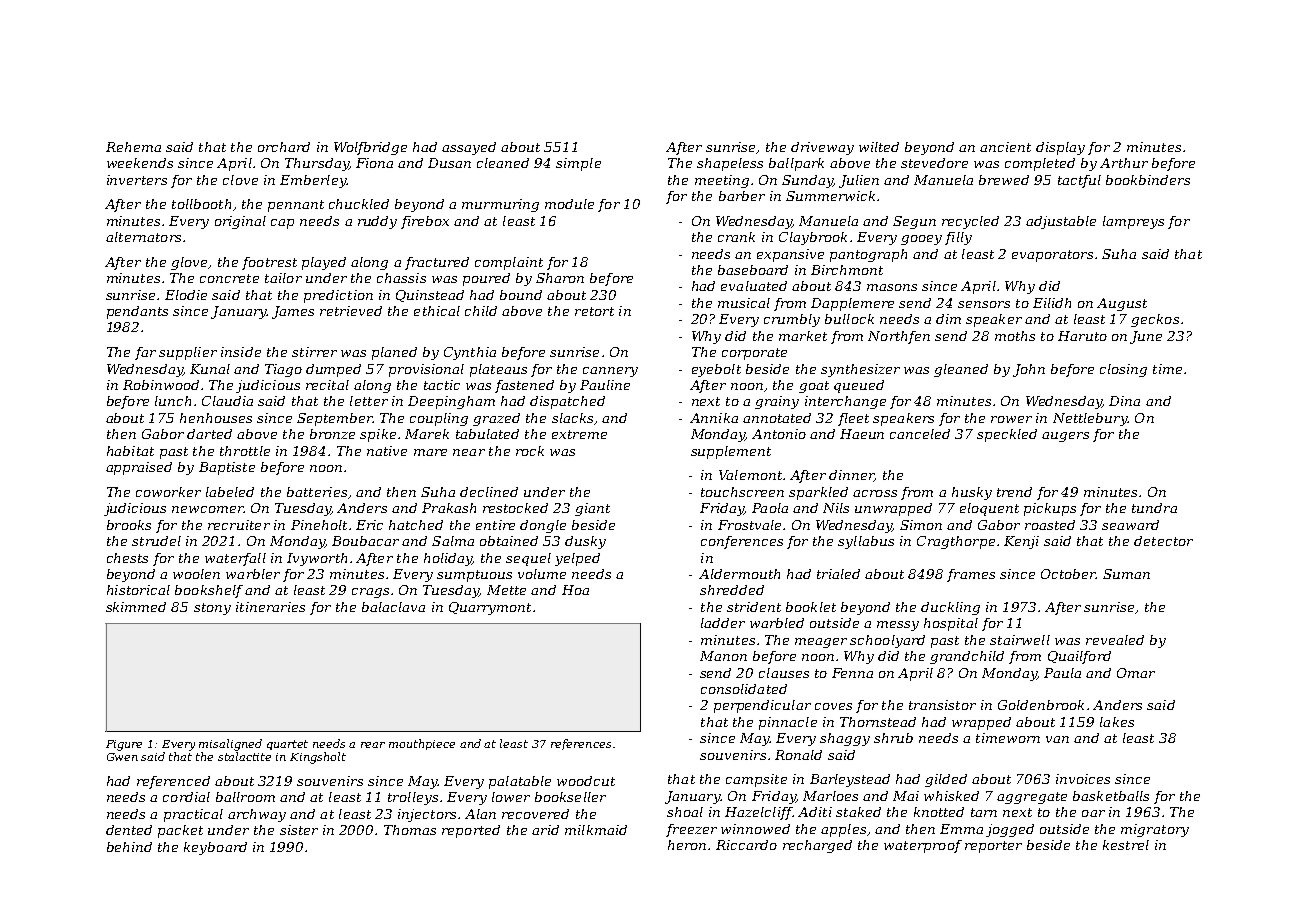  Describe the element at coordinates (122, 757) in the page. I see `Gwen` at that location.
